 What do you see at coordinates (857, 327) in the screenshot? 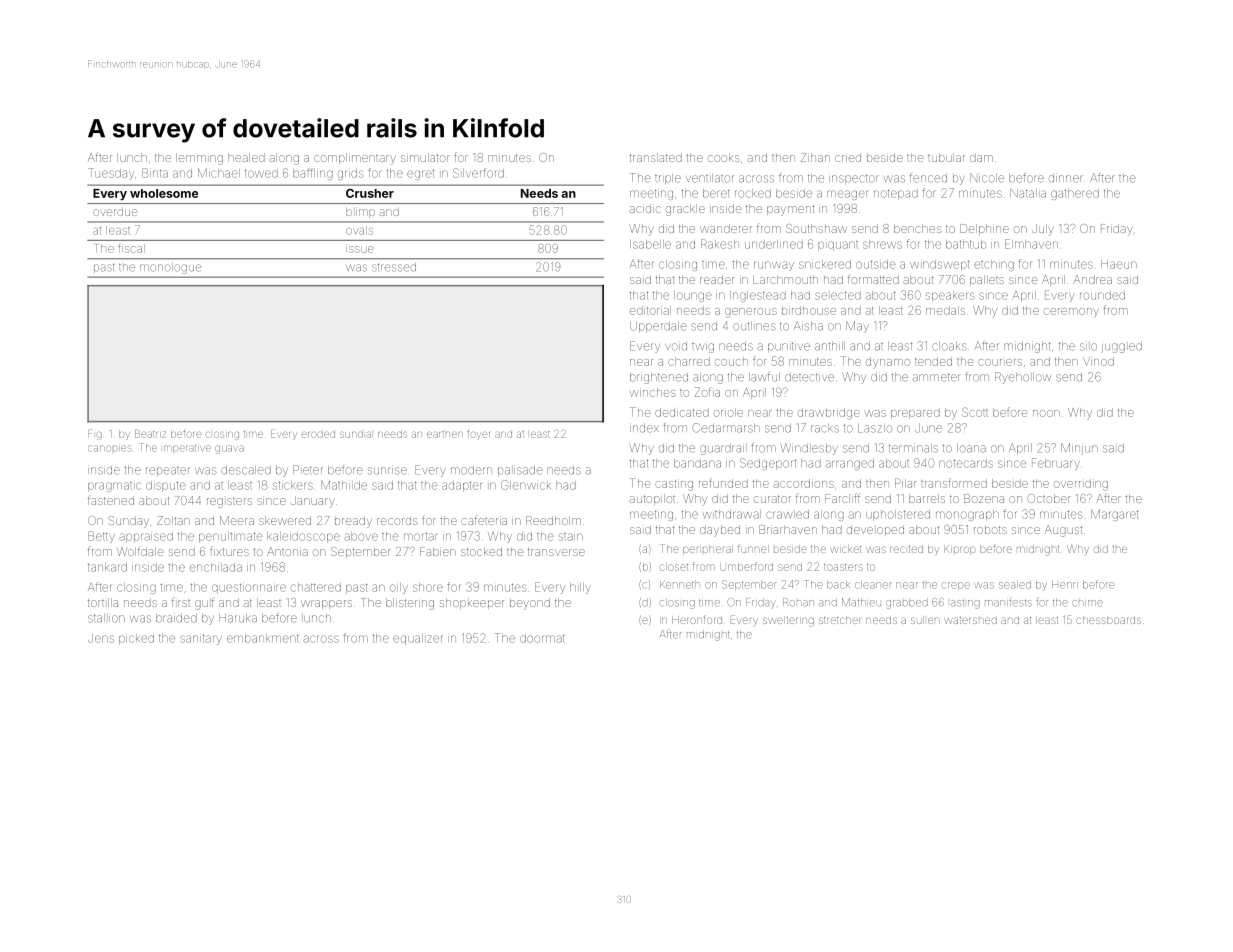
I see `May` at bounding box center [857, 327].
